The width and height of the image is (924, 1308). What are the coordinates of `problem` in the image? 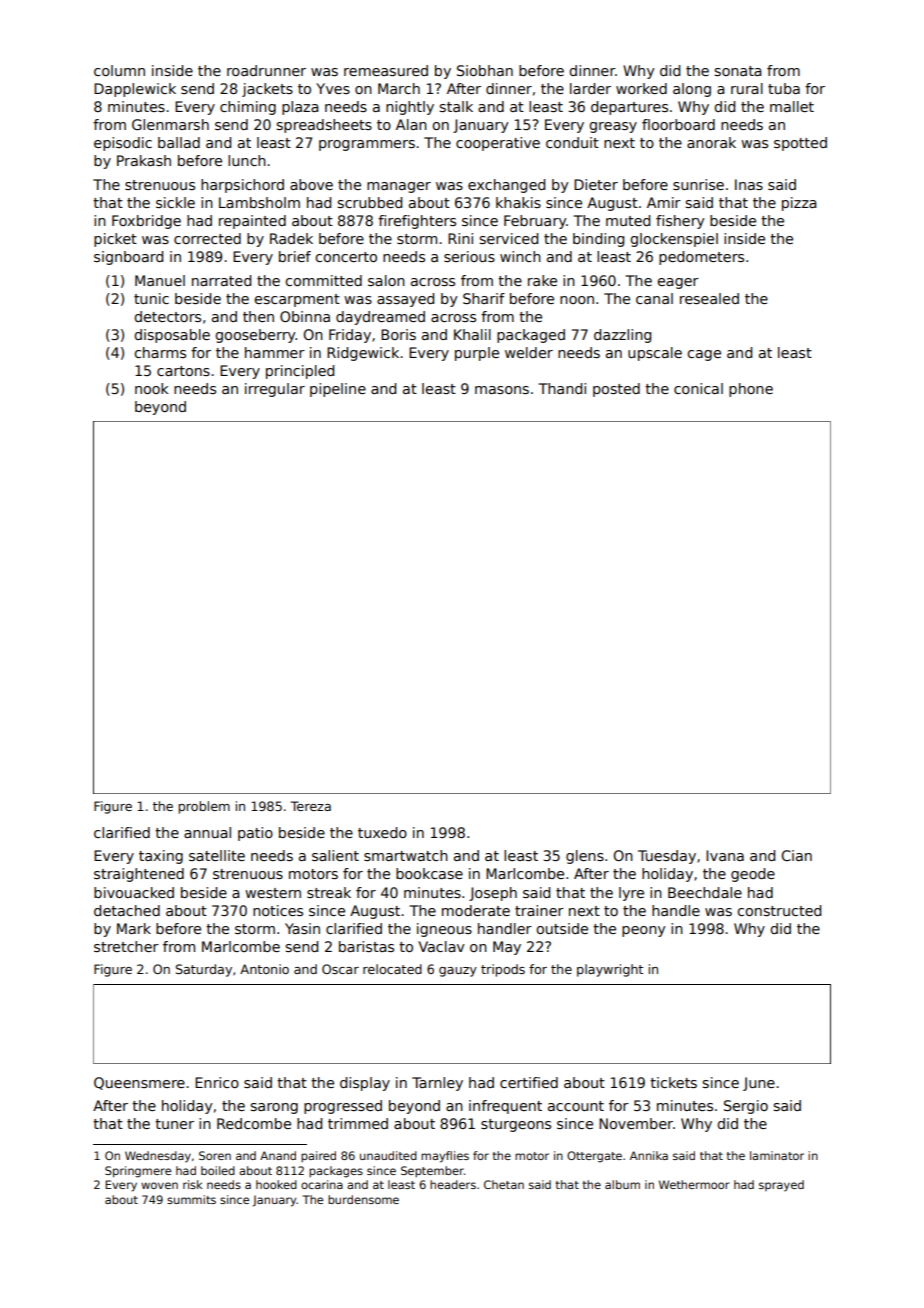 It's located at (204, 807).
